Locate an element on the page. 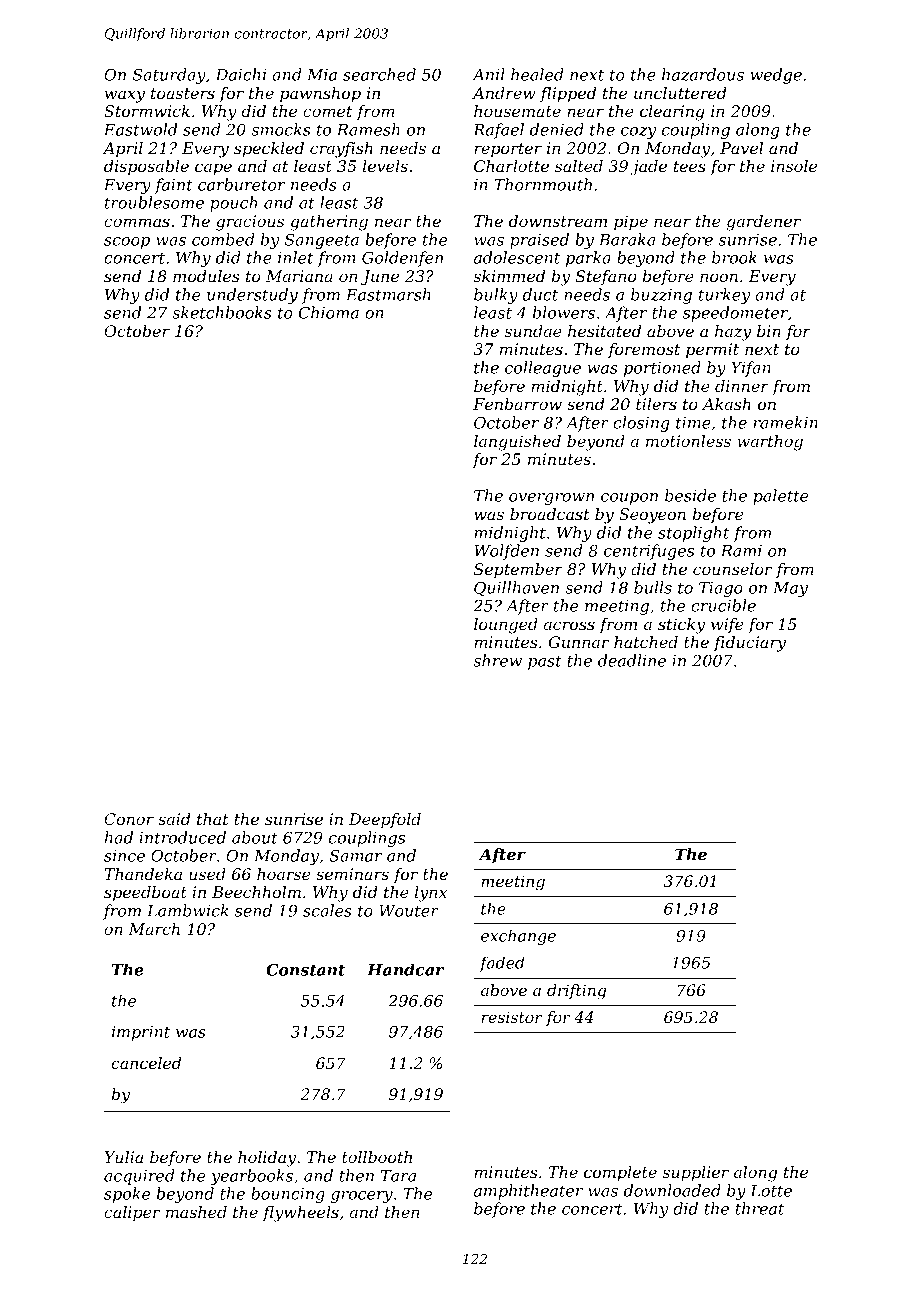 This image has width=924, height=1308. scoop is located at coordinates (127, 243).
